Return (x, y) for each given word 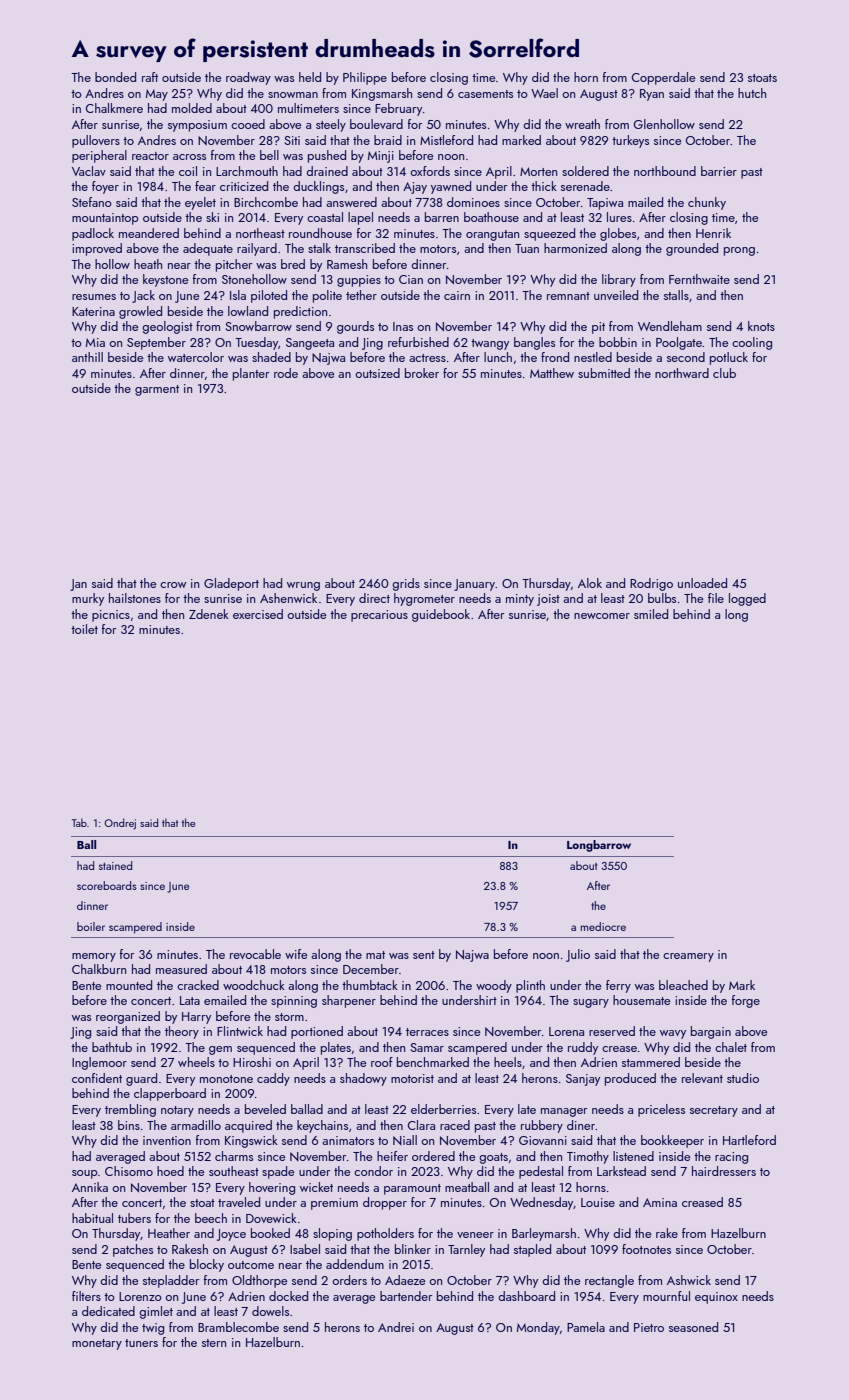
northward (682, 373)
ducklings (318, 187)
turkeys (630, 141)
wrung (303, 586)
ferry (618, 986)
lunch (498, 357)
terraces (427, 1032)
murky (88, 599)
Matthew (552, 373)
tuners (141, 1343)
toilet (84, 629)
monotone (226, 1079)
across (189, 157)
